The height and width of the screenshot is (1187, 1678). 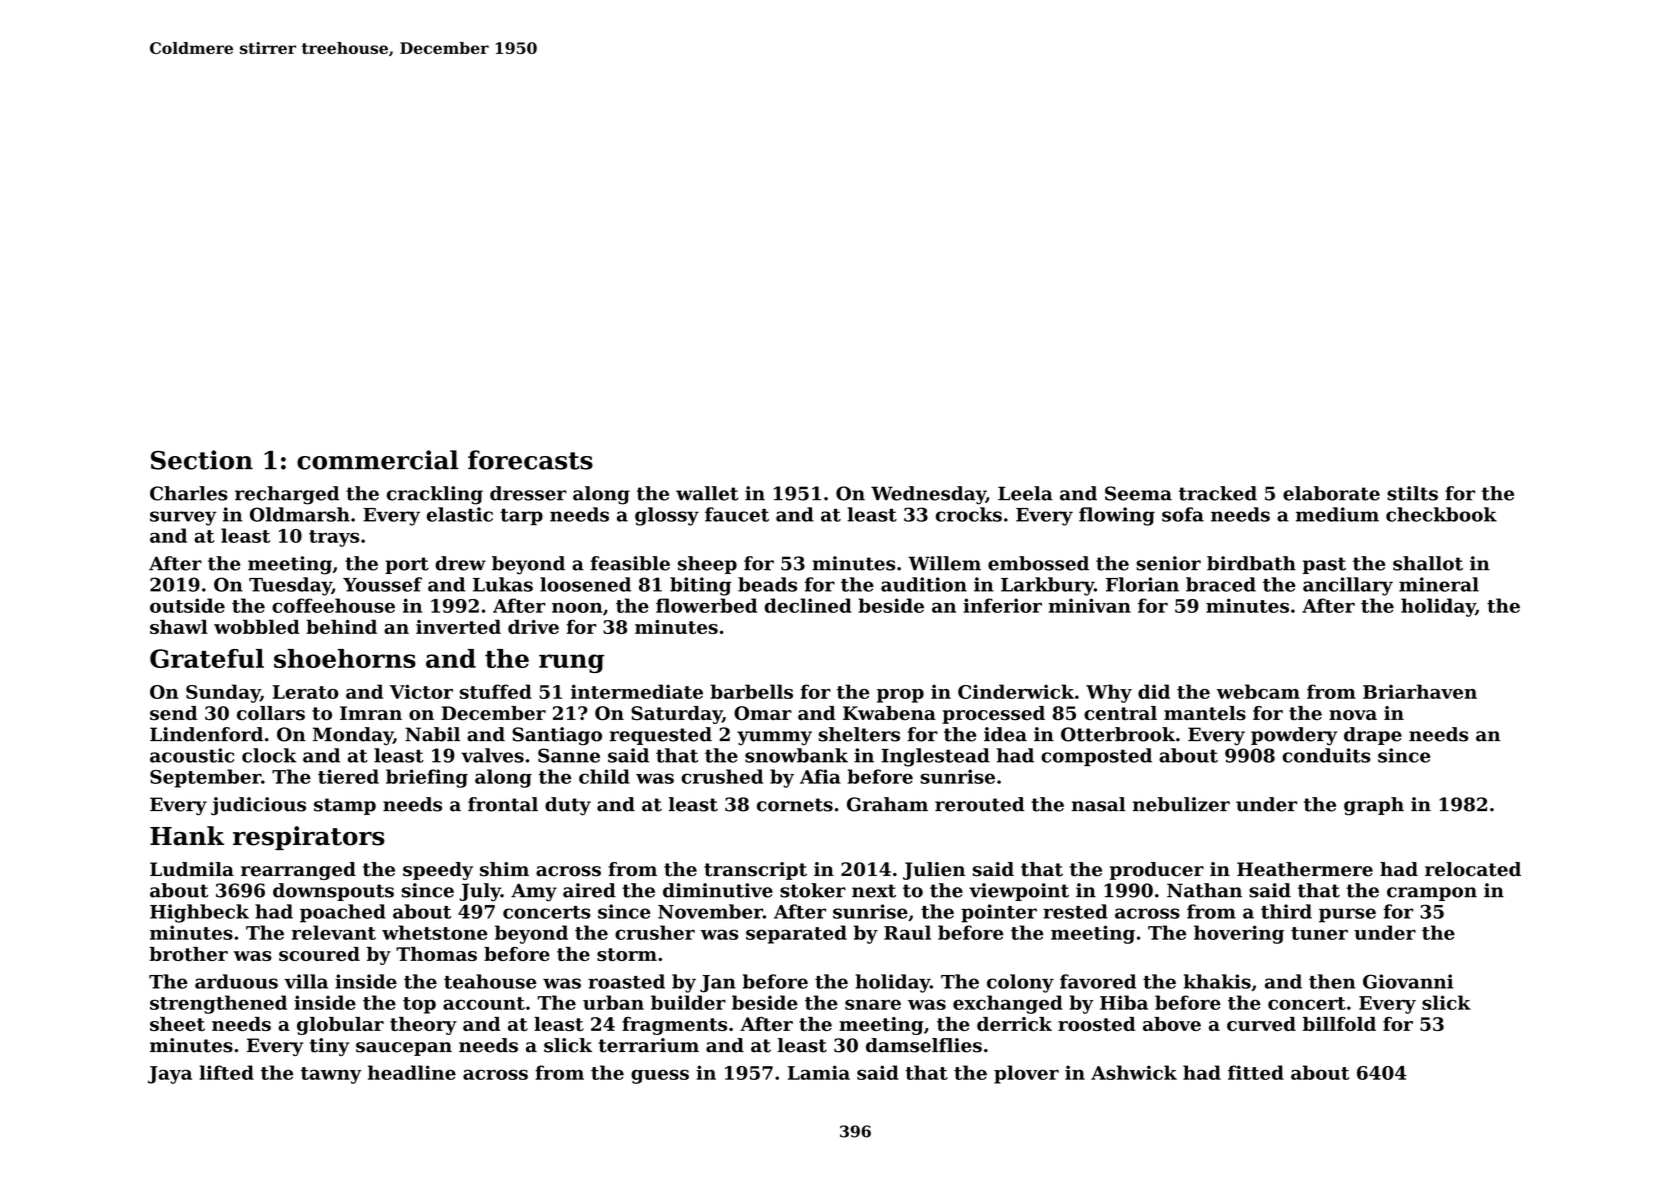 I want to click on Grateful, so click(x=207, y=658).
